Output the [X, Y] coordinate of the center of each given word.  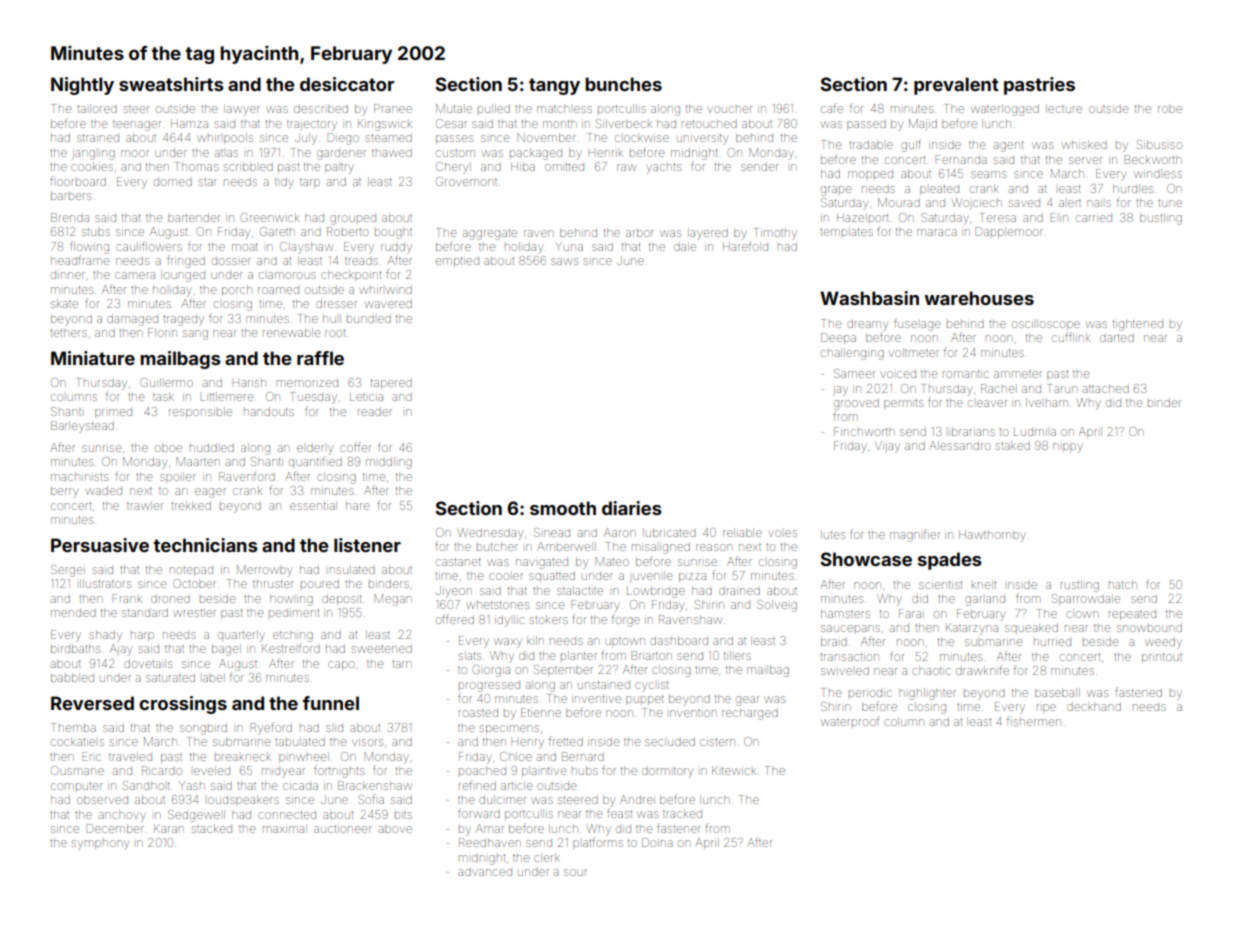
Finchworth [864, 431]
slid [334, 728]
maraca [937, 232]
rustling [1080, 586]
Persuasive [100, 545]
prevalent [956, 86]
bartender [194, 217]
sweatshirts [171, 84]
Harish [249, 382]
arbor [640, 232]
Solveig [777, 606]
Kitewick [734, 770]
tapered [391, 384]
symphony [100, 845]
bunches [623, 84]
